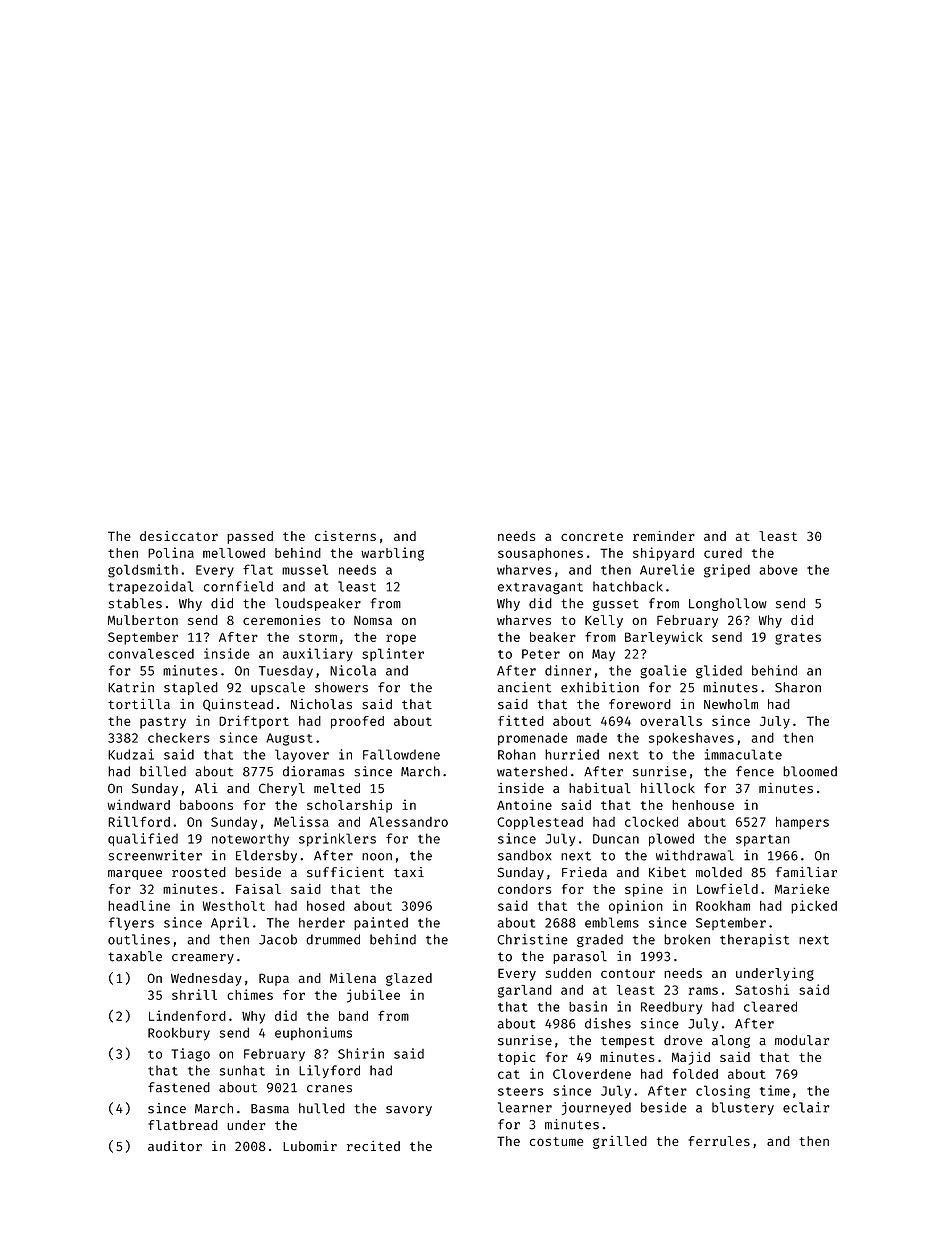  What do you see at coordinates (703, 991) in the document?
I see `rams` at bounding box center [703, 991].
